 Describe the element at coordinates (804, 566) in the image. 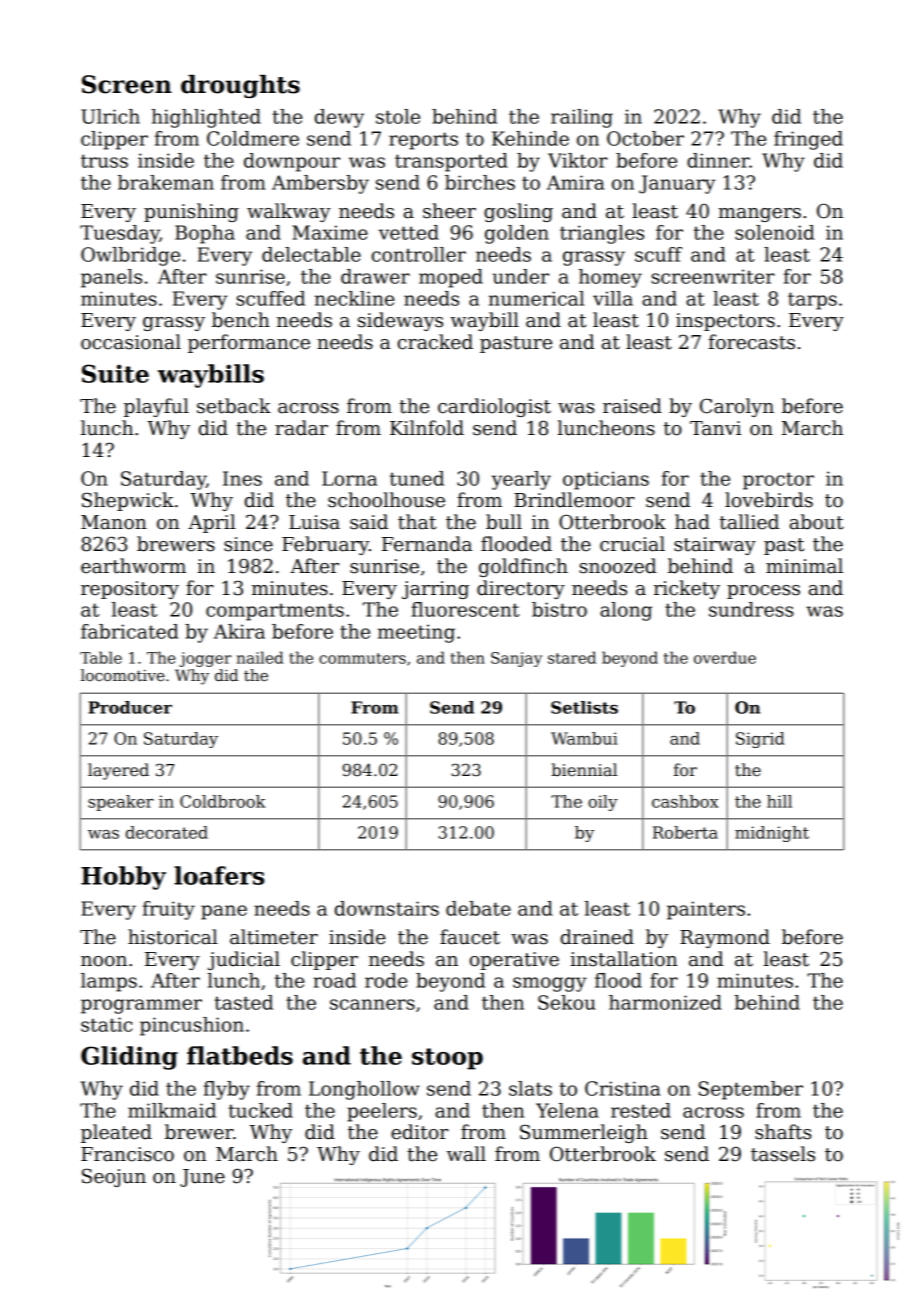

I see `minimal` at that location.
